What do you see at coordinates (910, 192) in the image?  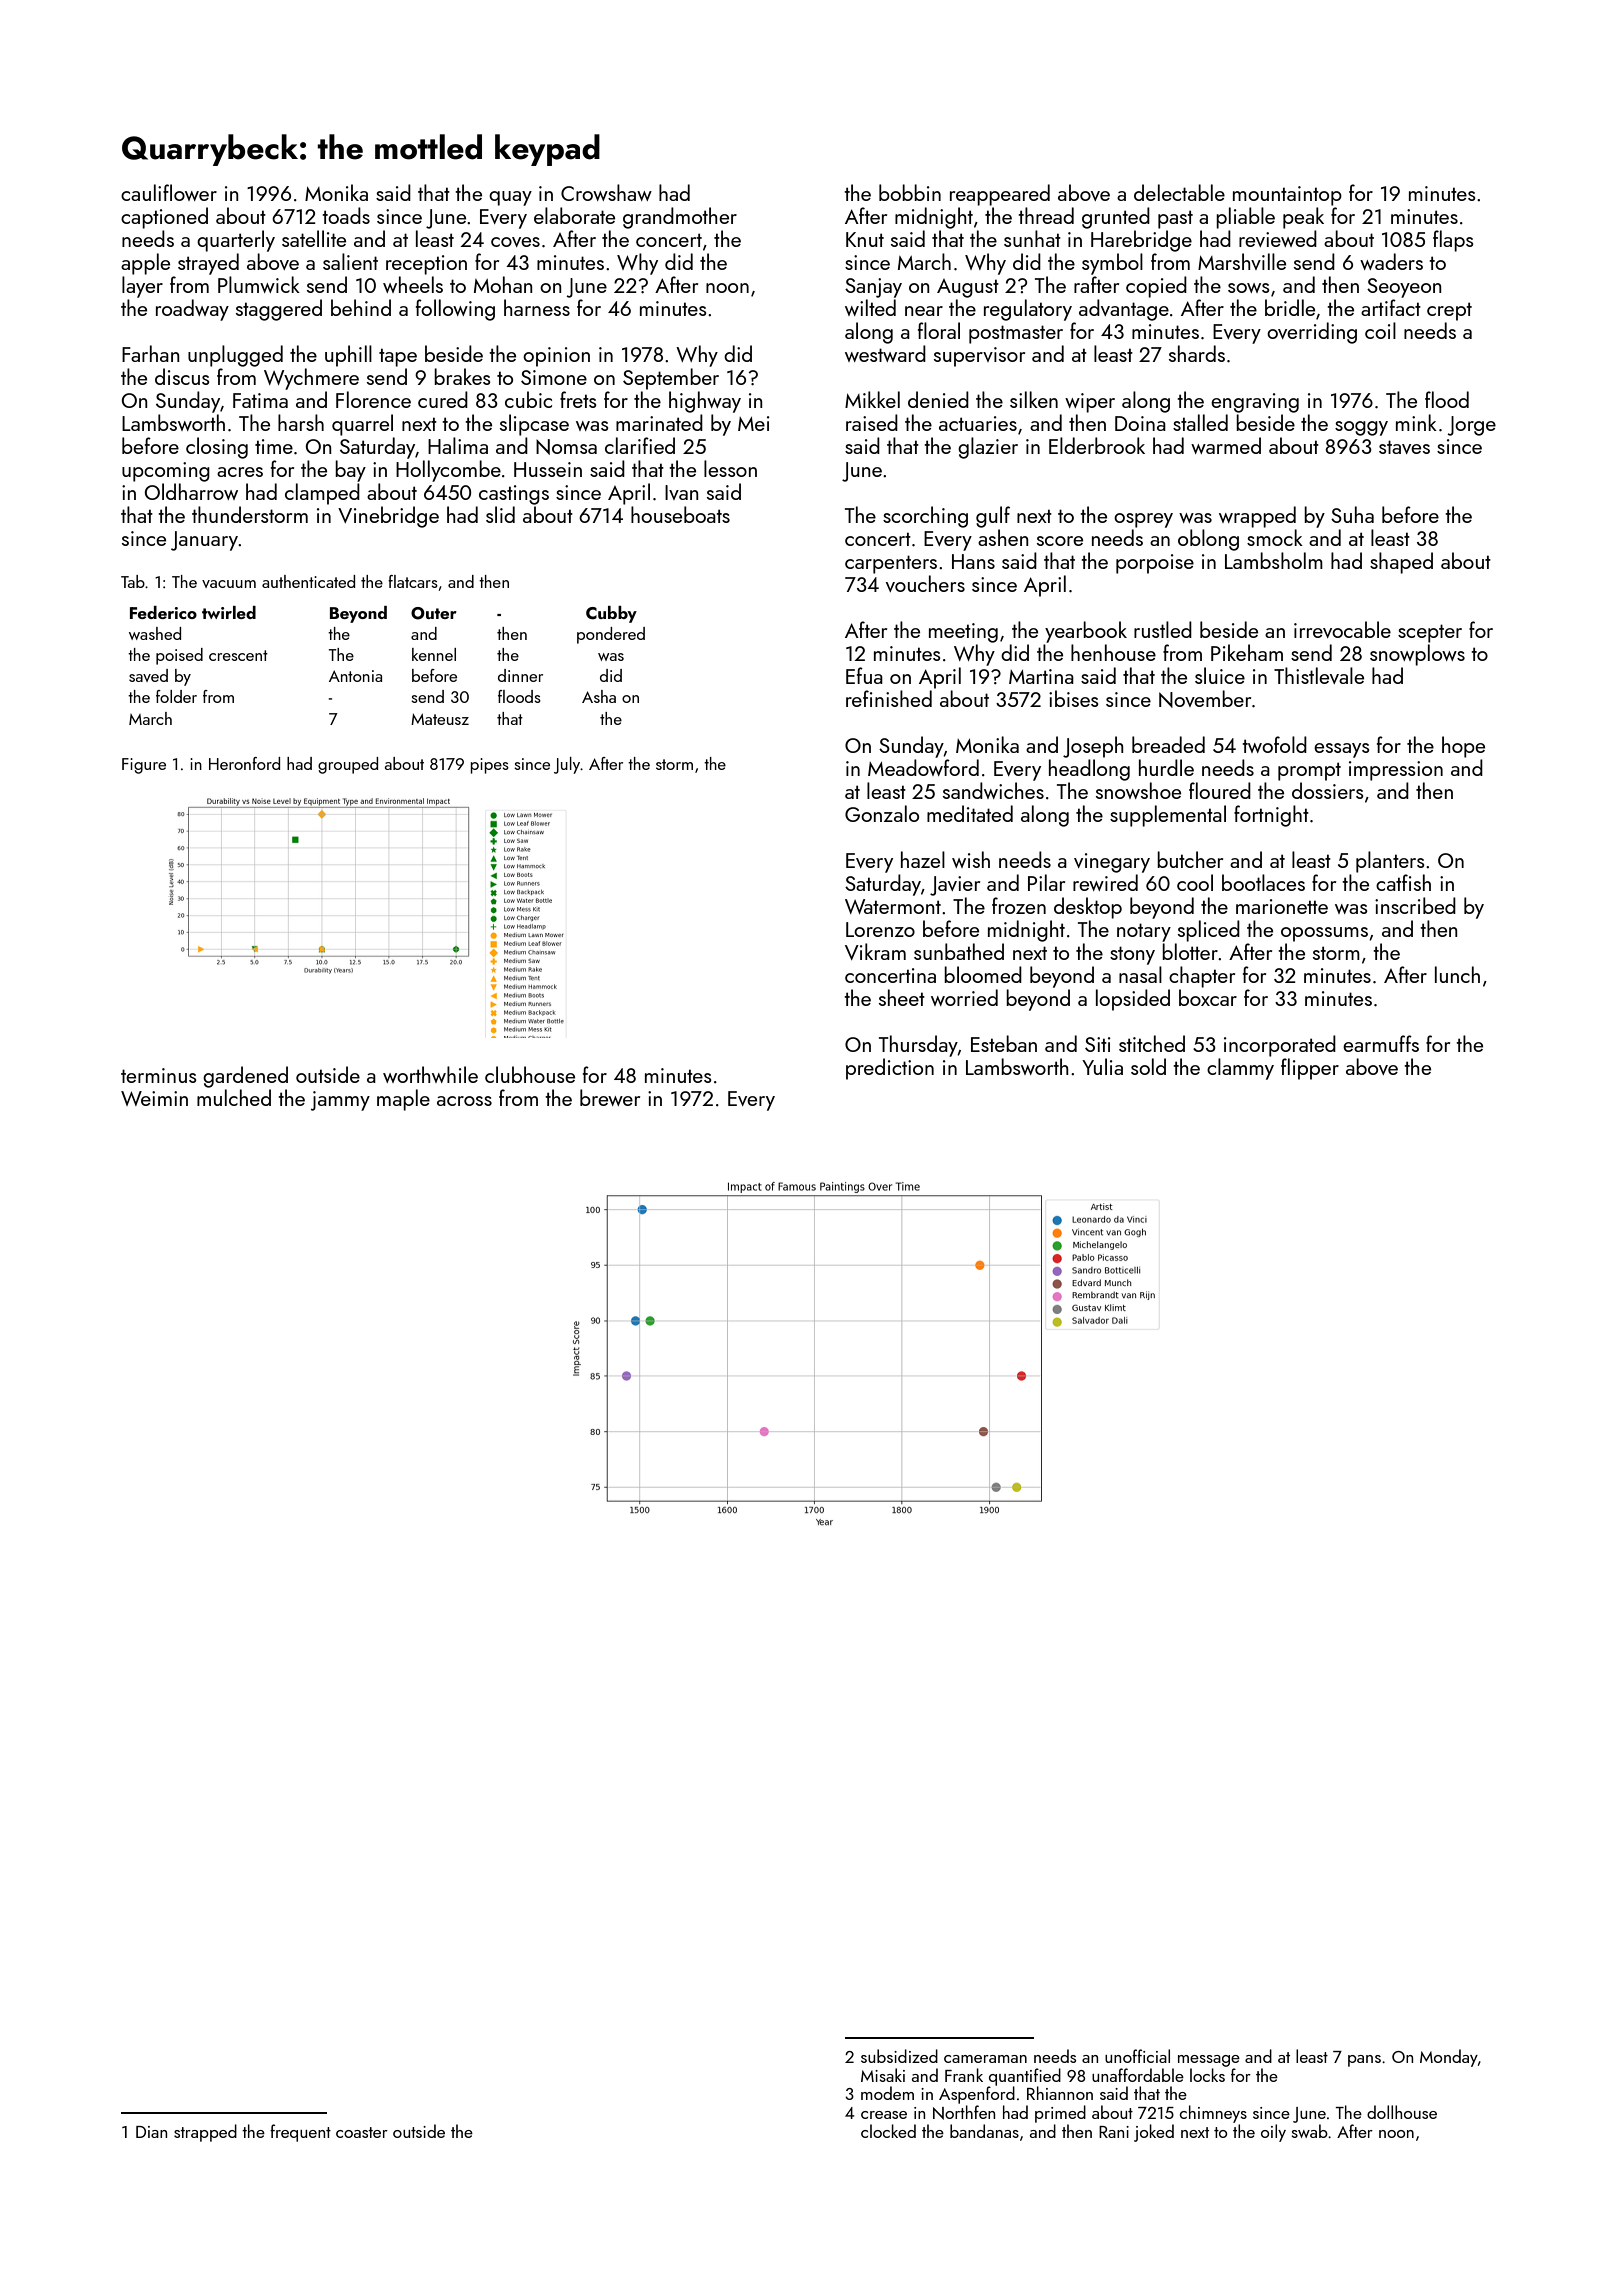 I see `bobbin` at bounding box center [910, 192].
